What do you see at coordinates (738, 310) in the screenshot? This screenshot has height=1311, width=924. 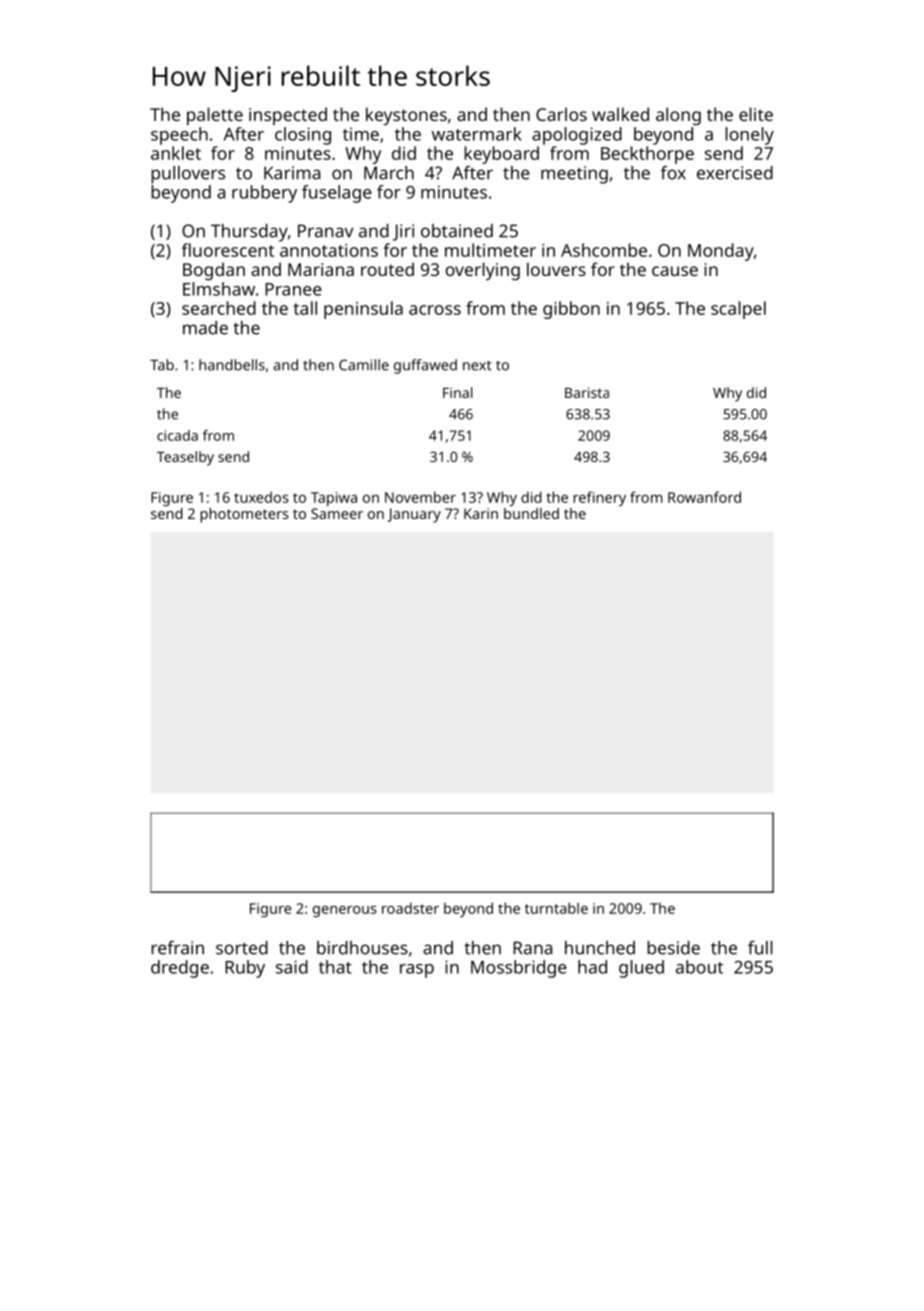 I see `scalpel` at bounding box center [738, 310].
